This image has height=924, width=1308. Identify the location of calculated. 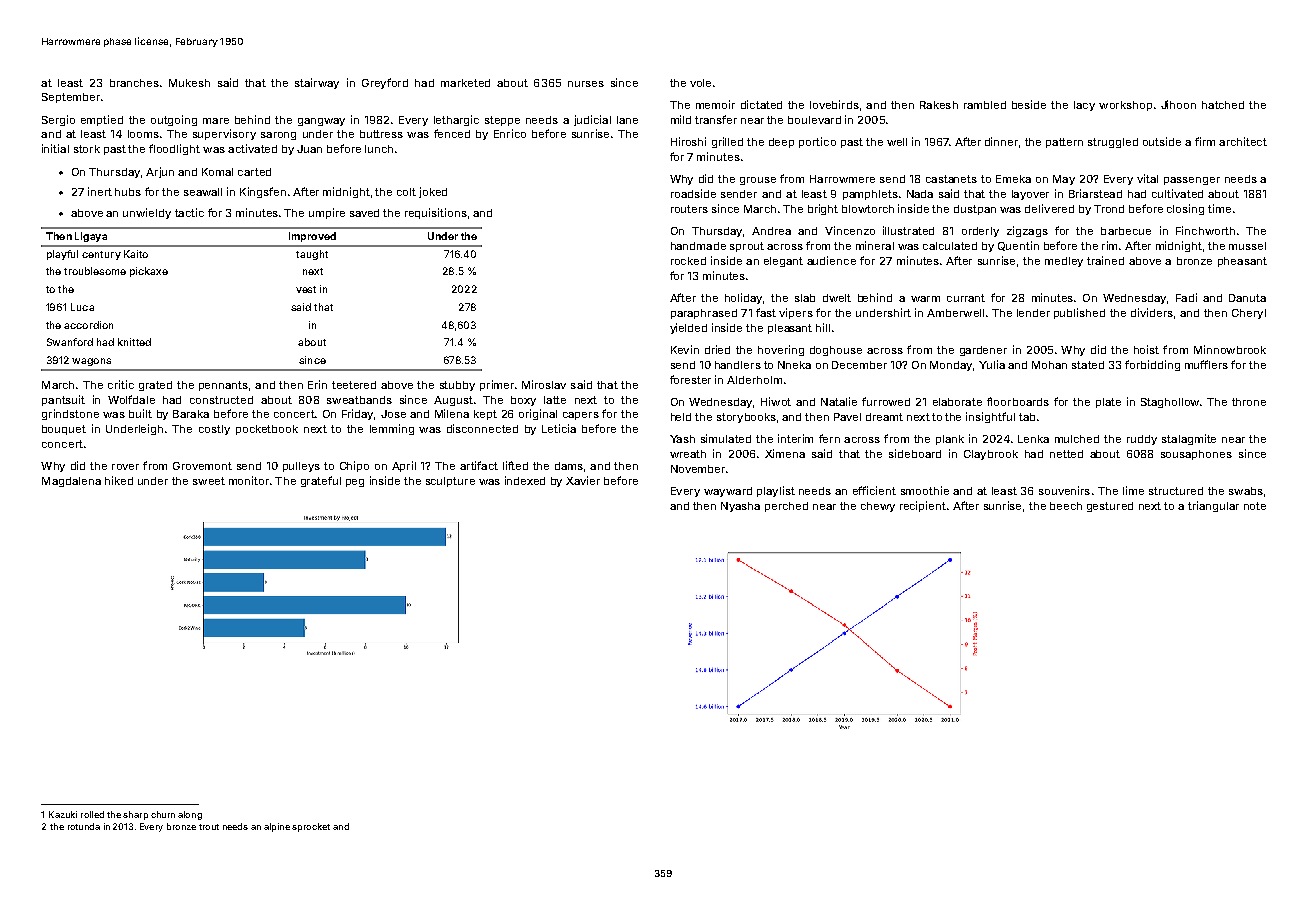
(950, 246).
